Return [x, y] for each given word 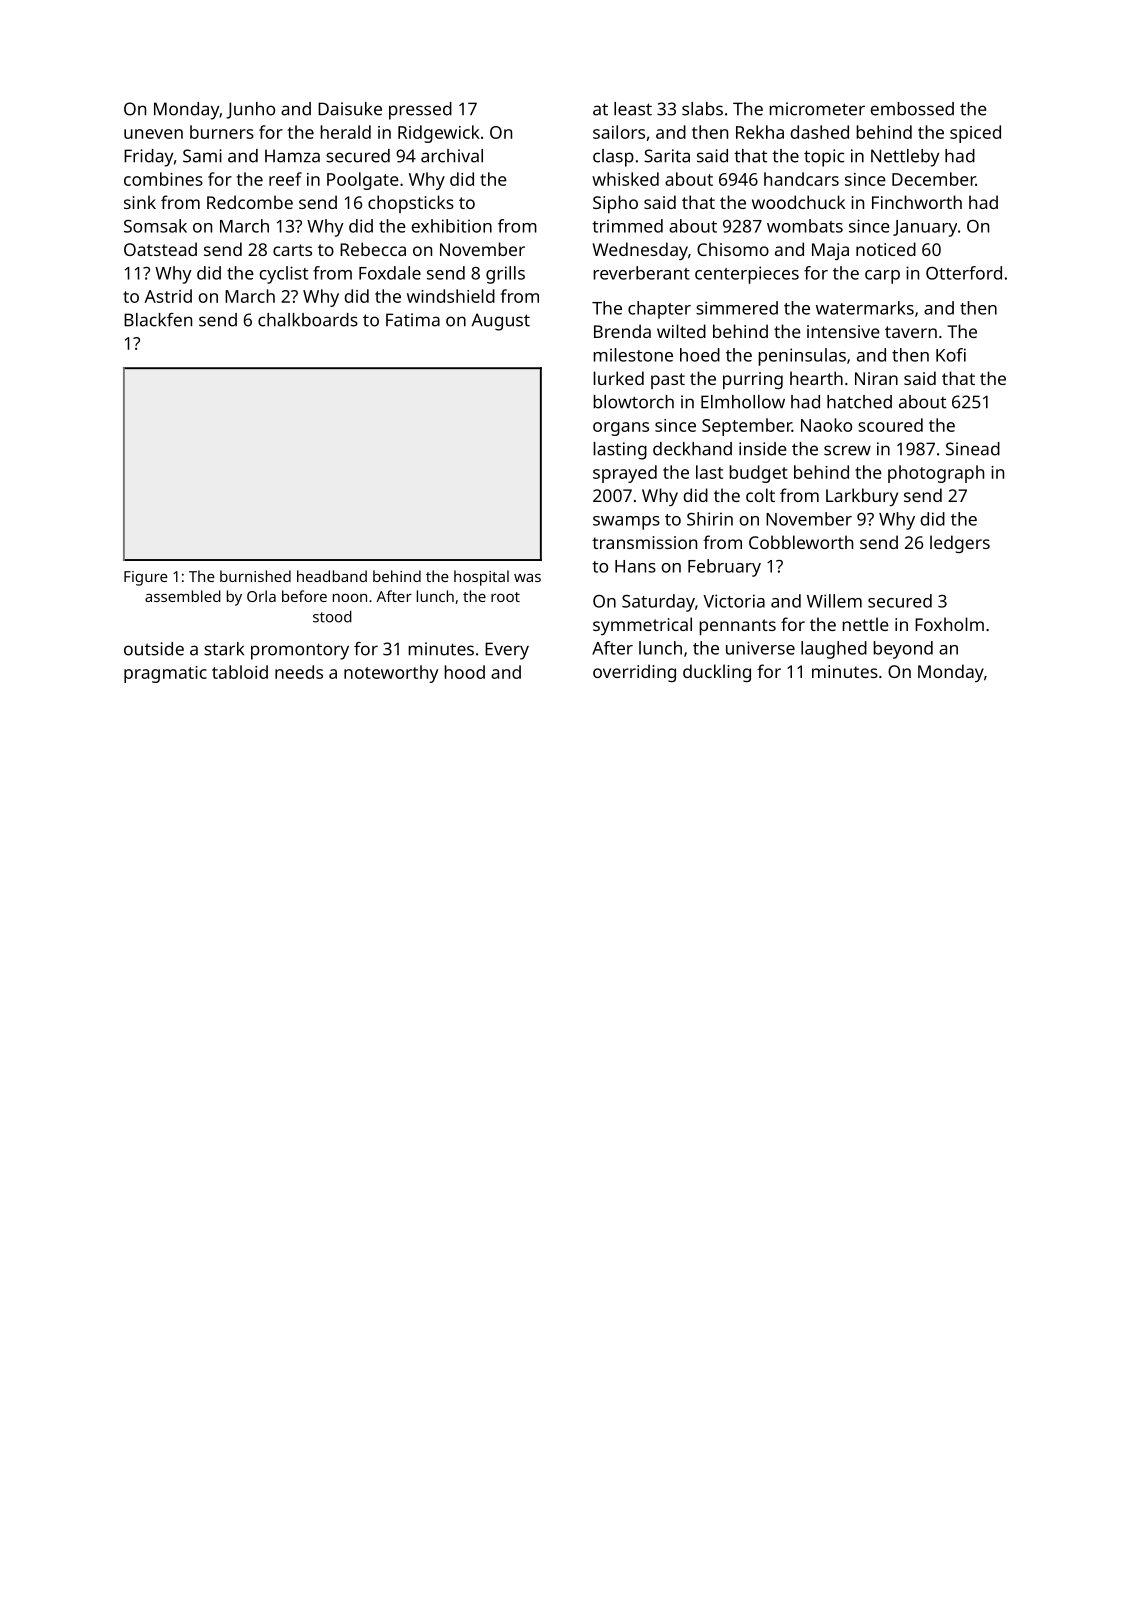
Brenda [622, 331]
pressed [420, 111]
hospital [481, 578]
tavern [911, 332]
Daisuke [350, 109]
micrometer [817, 109]
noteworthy [391, 674]
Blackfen [158, 320]
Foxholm [949, 624]
